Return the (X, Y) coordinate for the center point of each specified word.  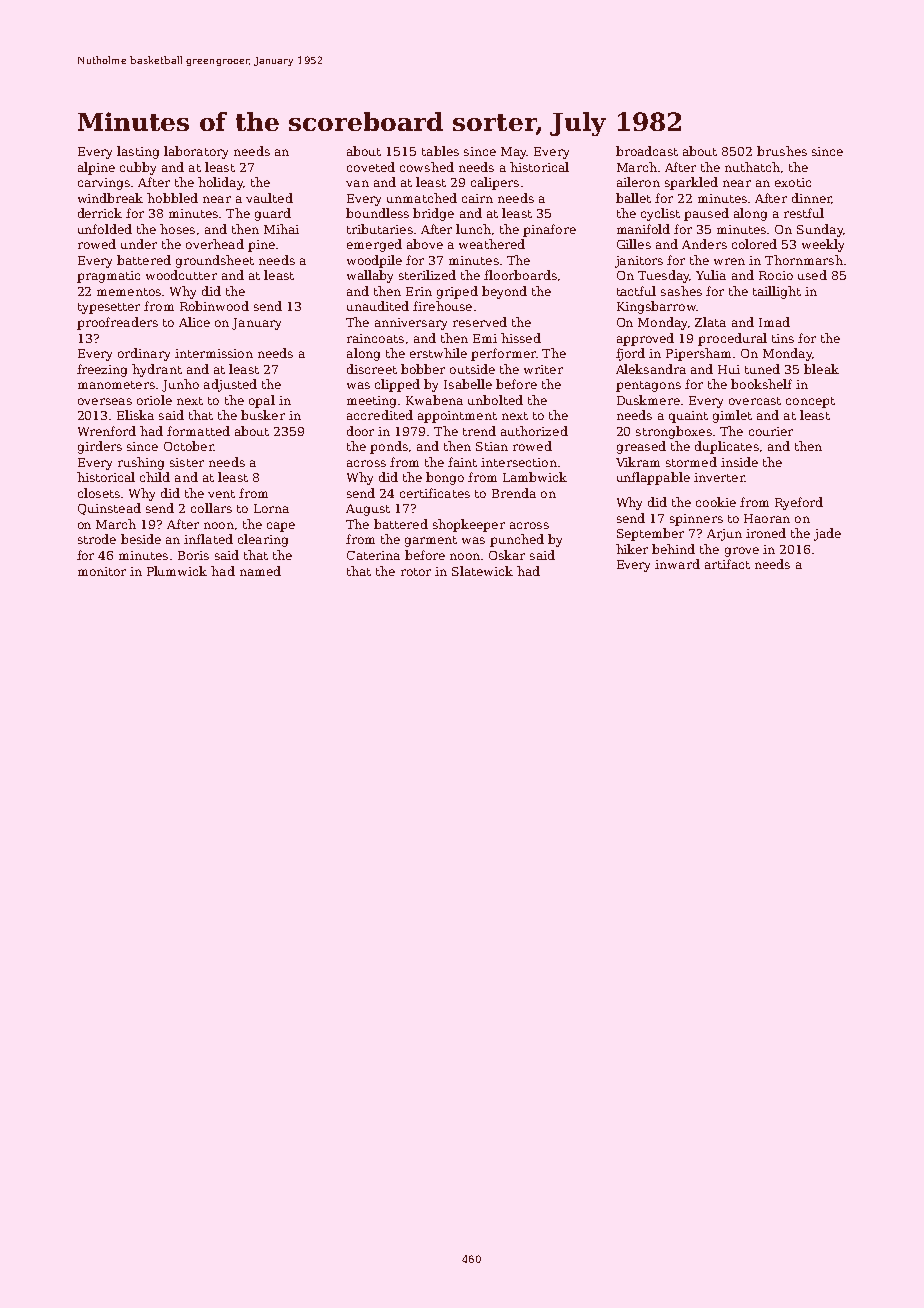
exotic (793, 182)
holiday (220, 183)
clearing (263, 540)
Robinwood (214, 306)
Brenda (514, 493)
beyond (504, 292)
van (357, 183)
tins (783, 338)
